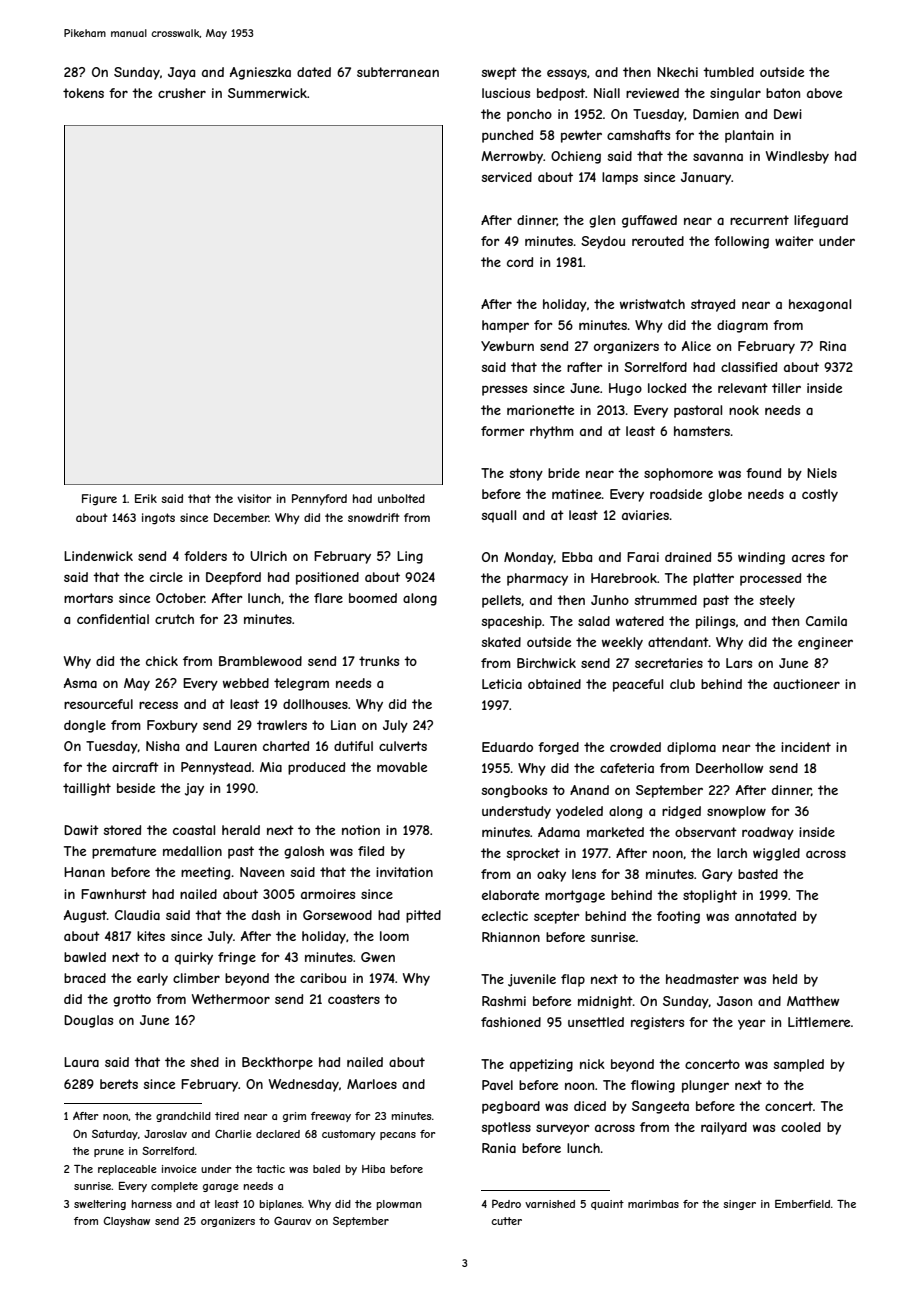  I want to click on Figure, so click(99, 500).
